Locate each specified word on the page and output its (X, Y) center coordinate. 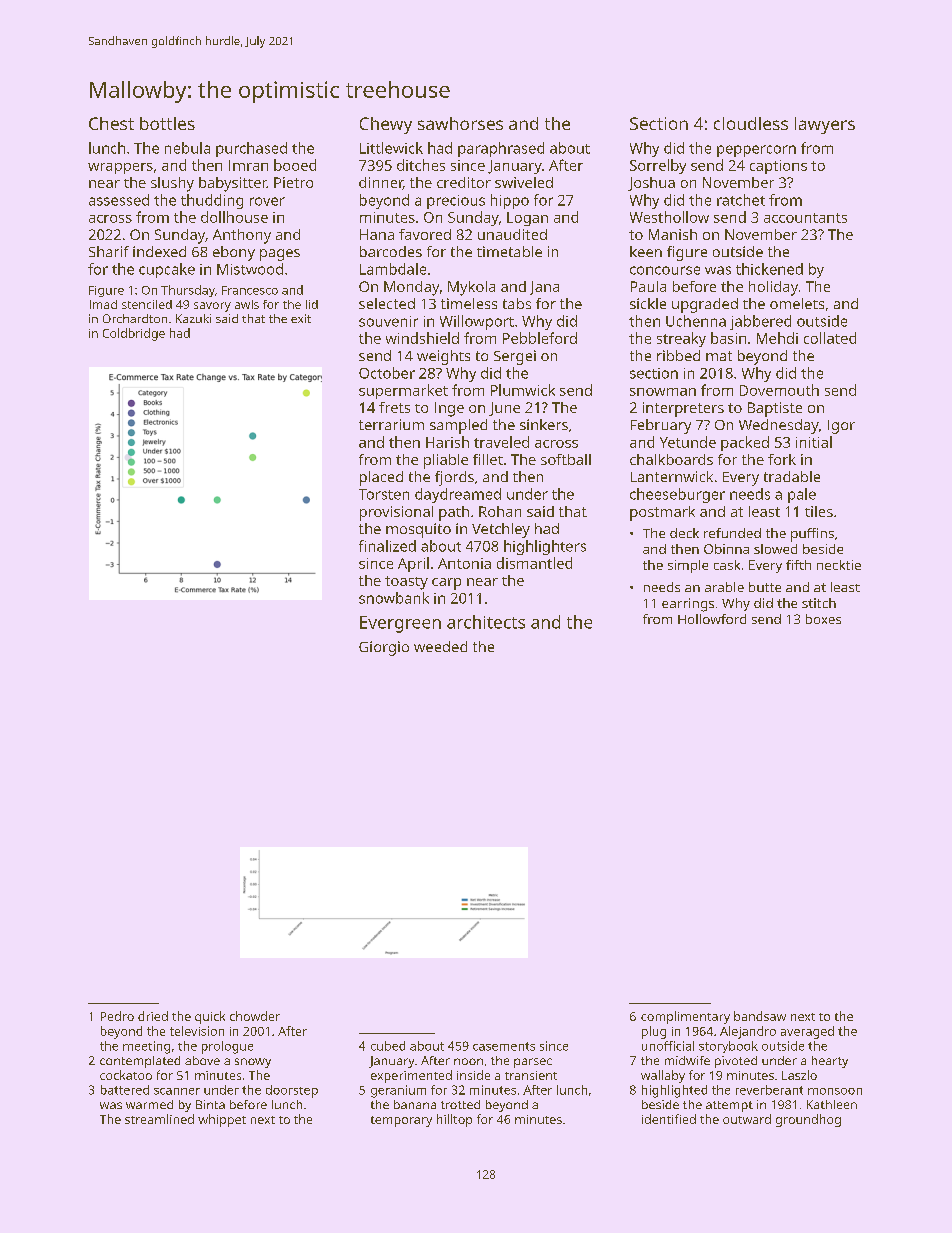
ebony (234, 253)
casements (504, 1046)
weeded (440, 646)
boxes (823, 619)
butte (765, 587)
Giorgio (384, 648)
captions (778, 167)
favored (425, 234)
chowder (255, 1016)
